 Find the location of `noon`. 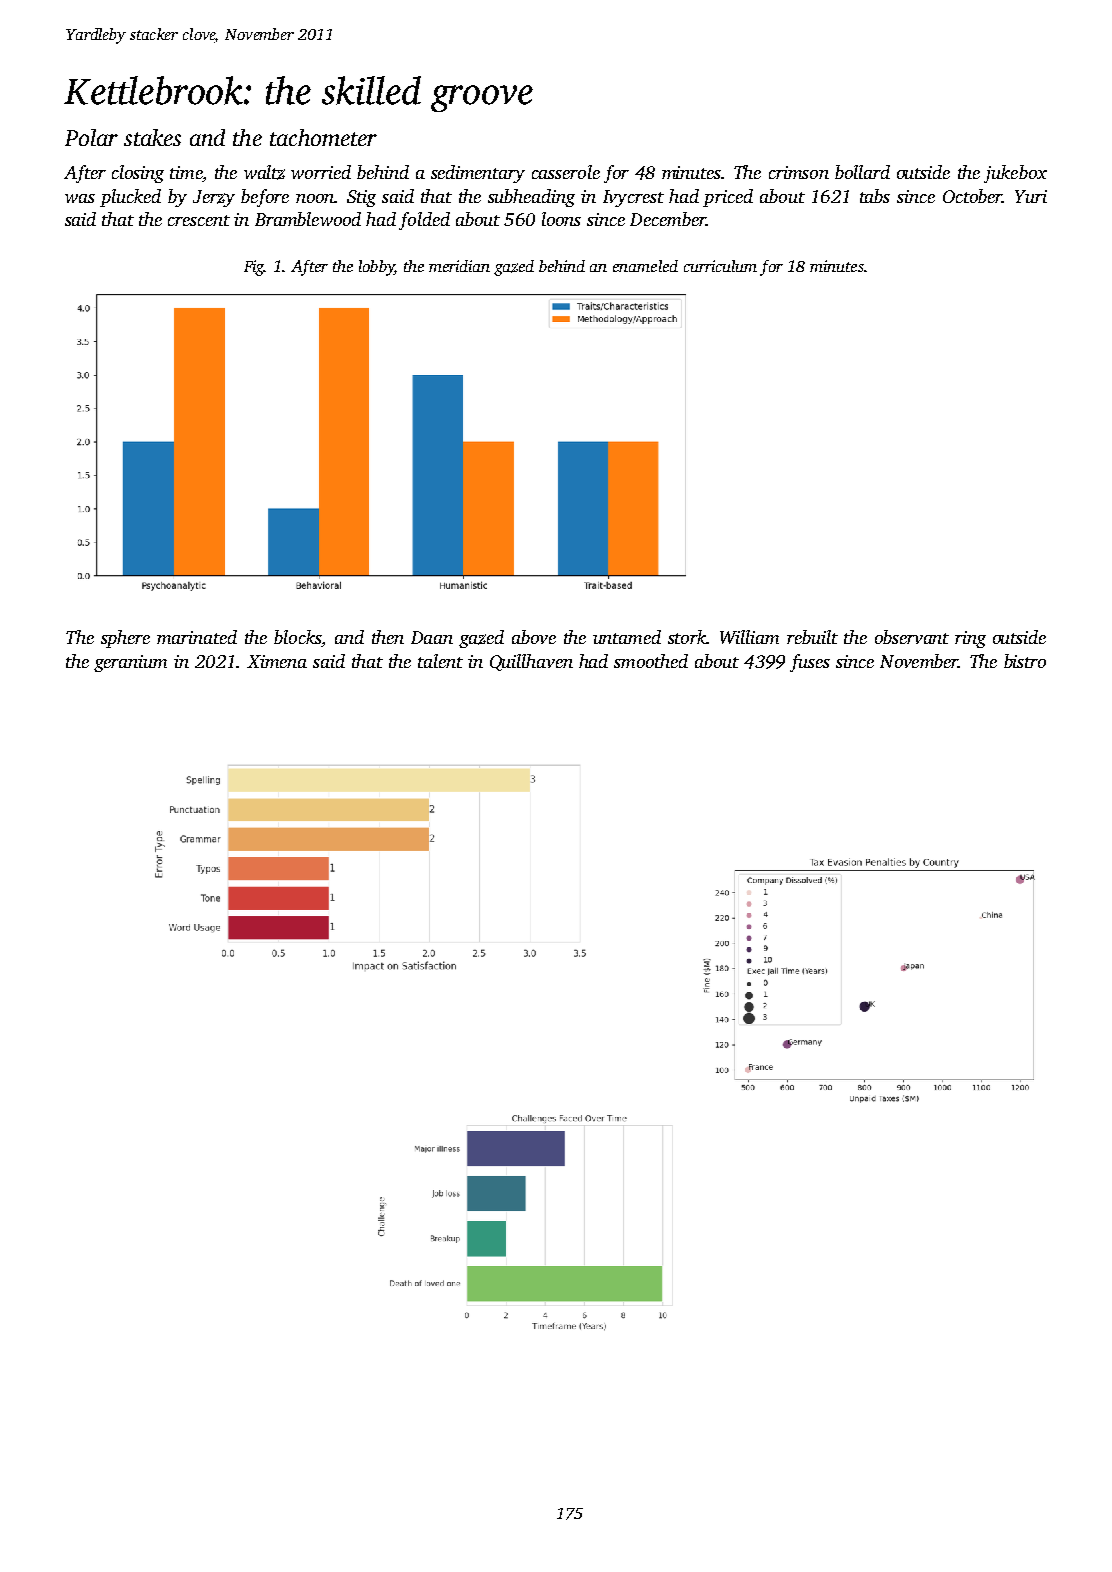

noon is located at coordinates (315, 198).
